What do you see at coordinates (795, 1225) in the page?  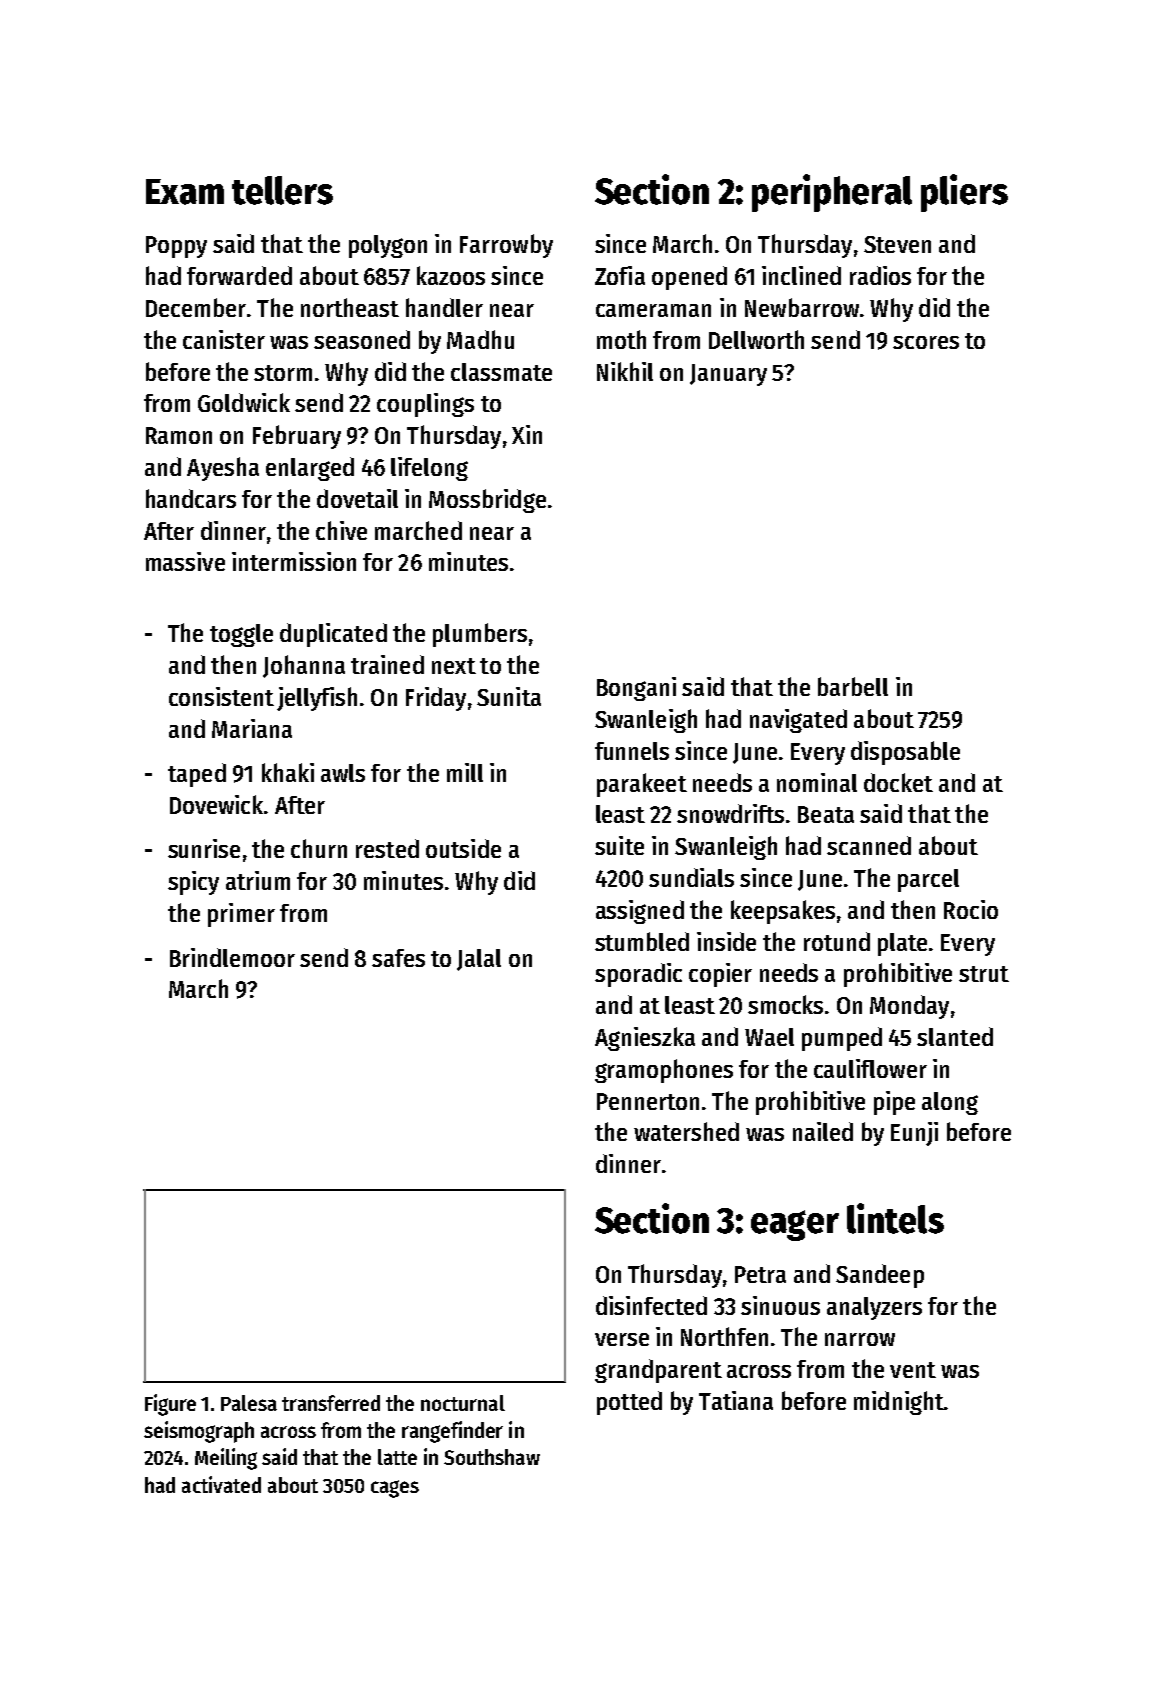 I see `eager` at bounding box center [795, 1225].
